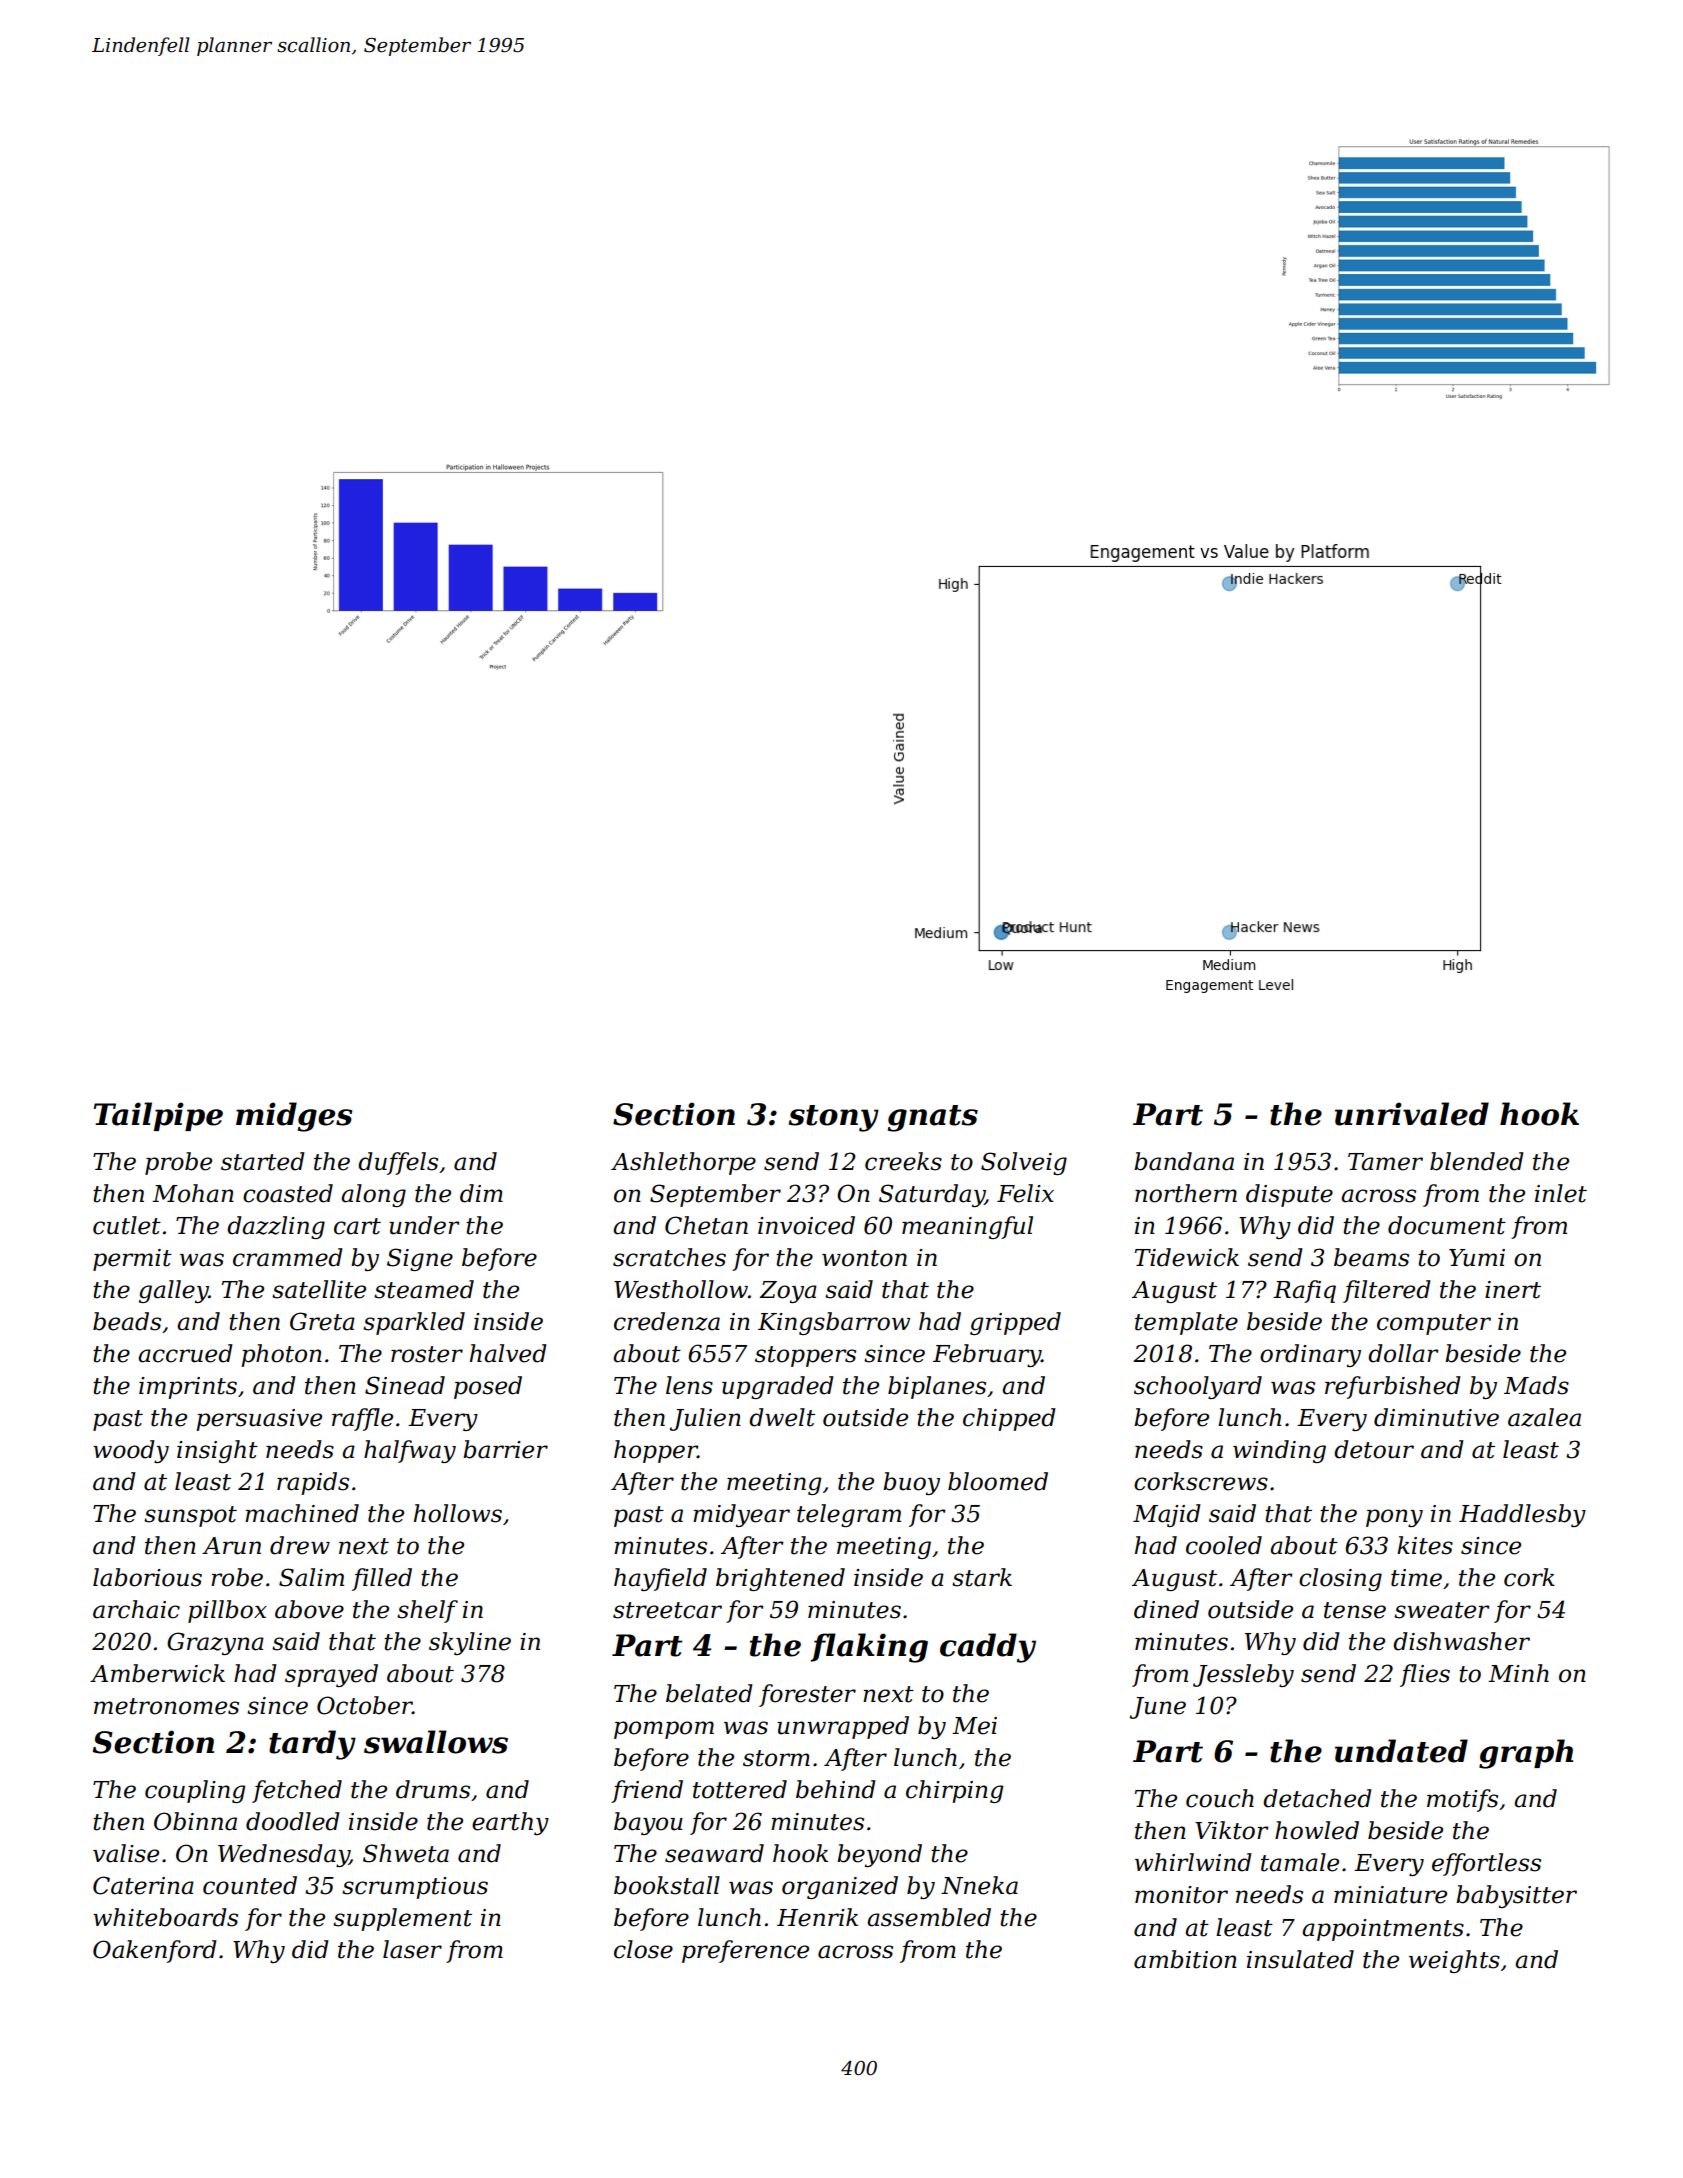 The image size is (1683, 2178). Describe the element at coordinates (127, 1225) in the page. I see `cutlet` at that location.
